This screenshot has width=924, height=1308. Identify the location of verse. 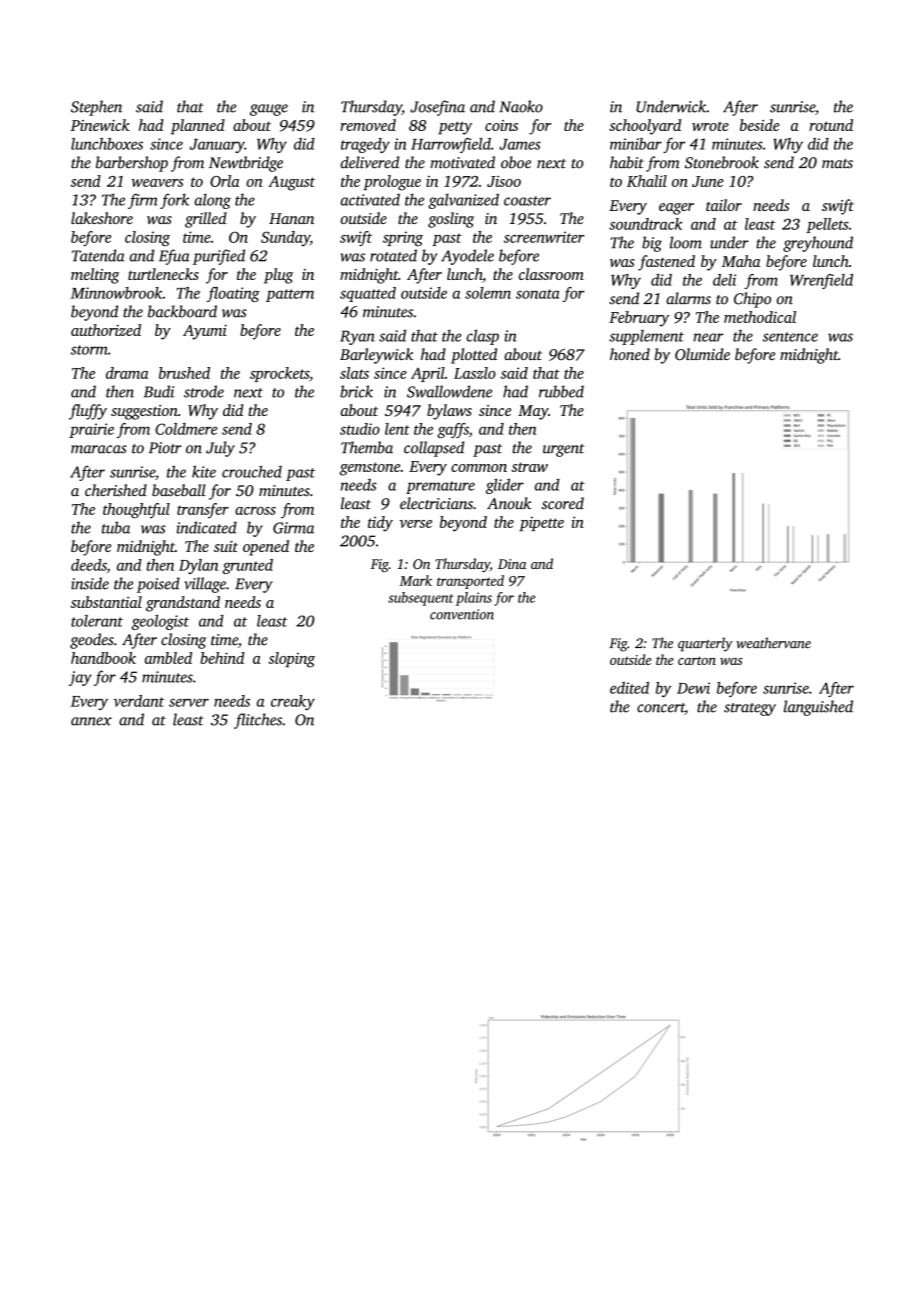
(415, 524).
